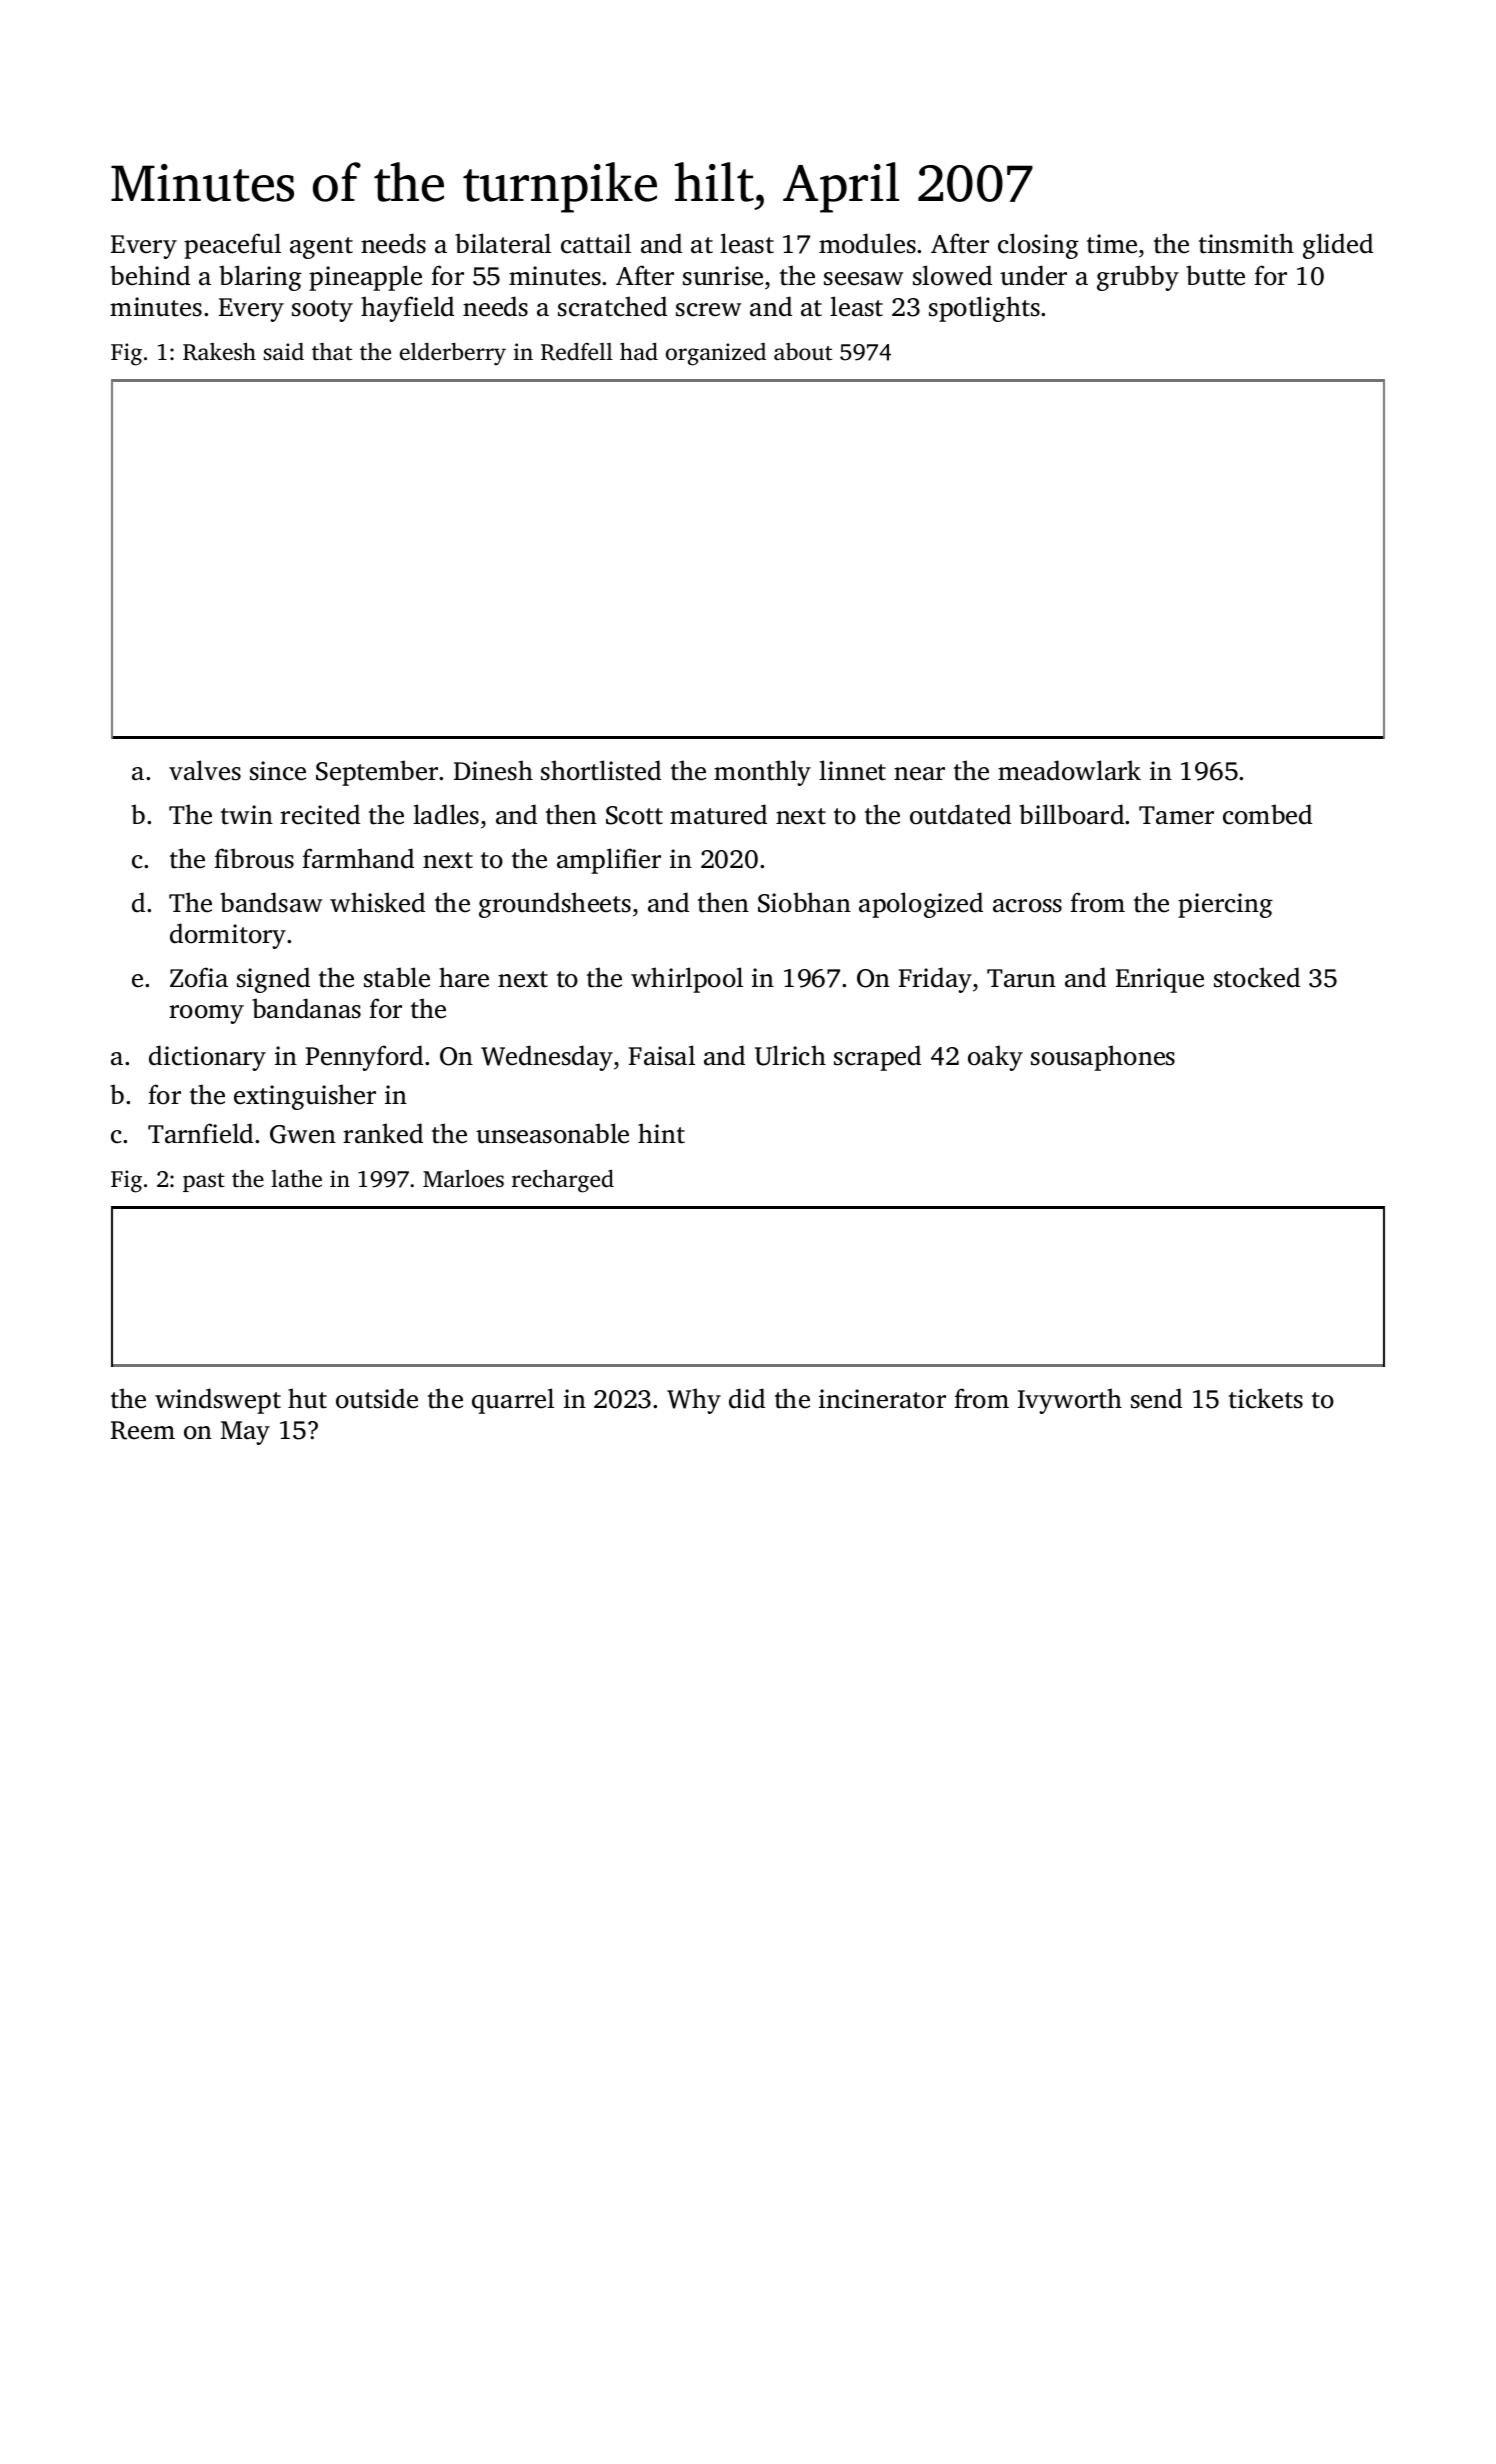 The height and width of the screenshot is (2464, 1496). Describe the element at coordinates (143, 1430) in the screenshot. I see `Reem` at that location.
